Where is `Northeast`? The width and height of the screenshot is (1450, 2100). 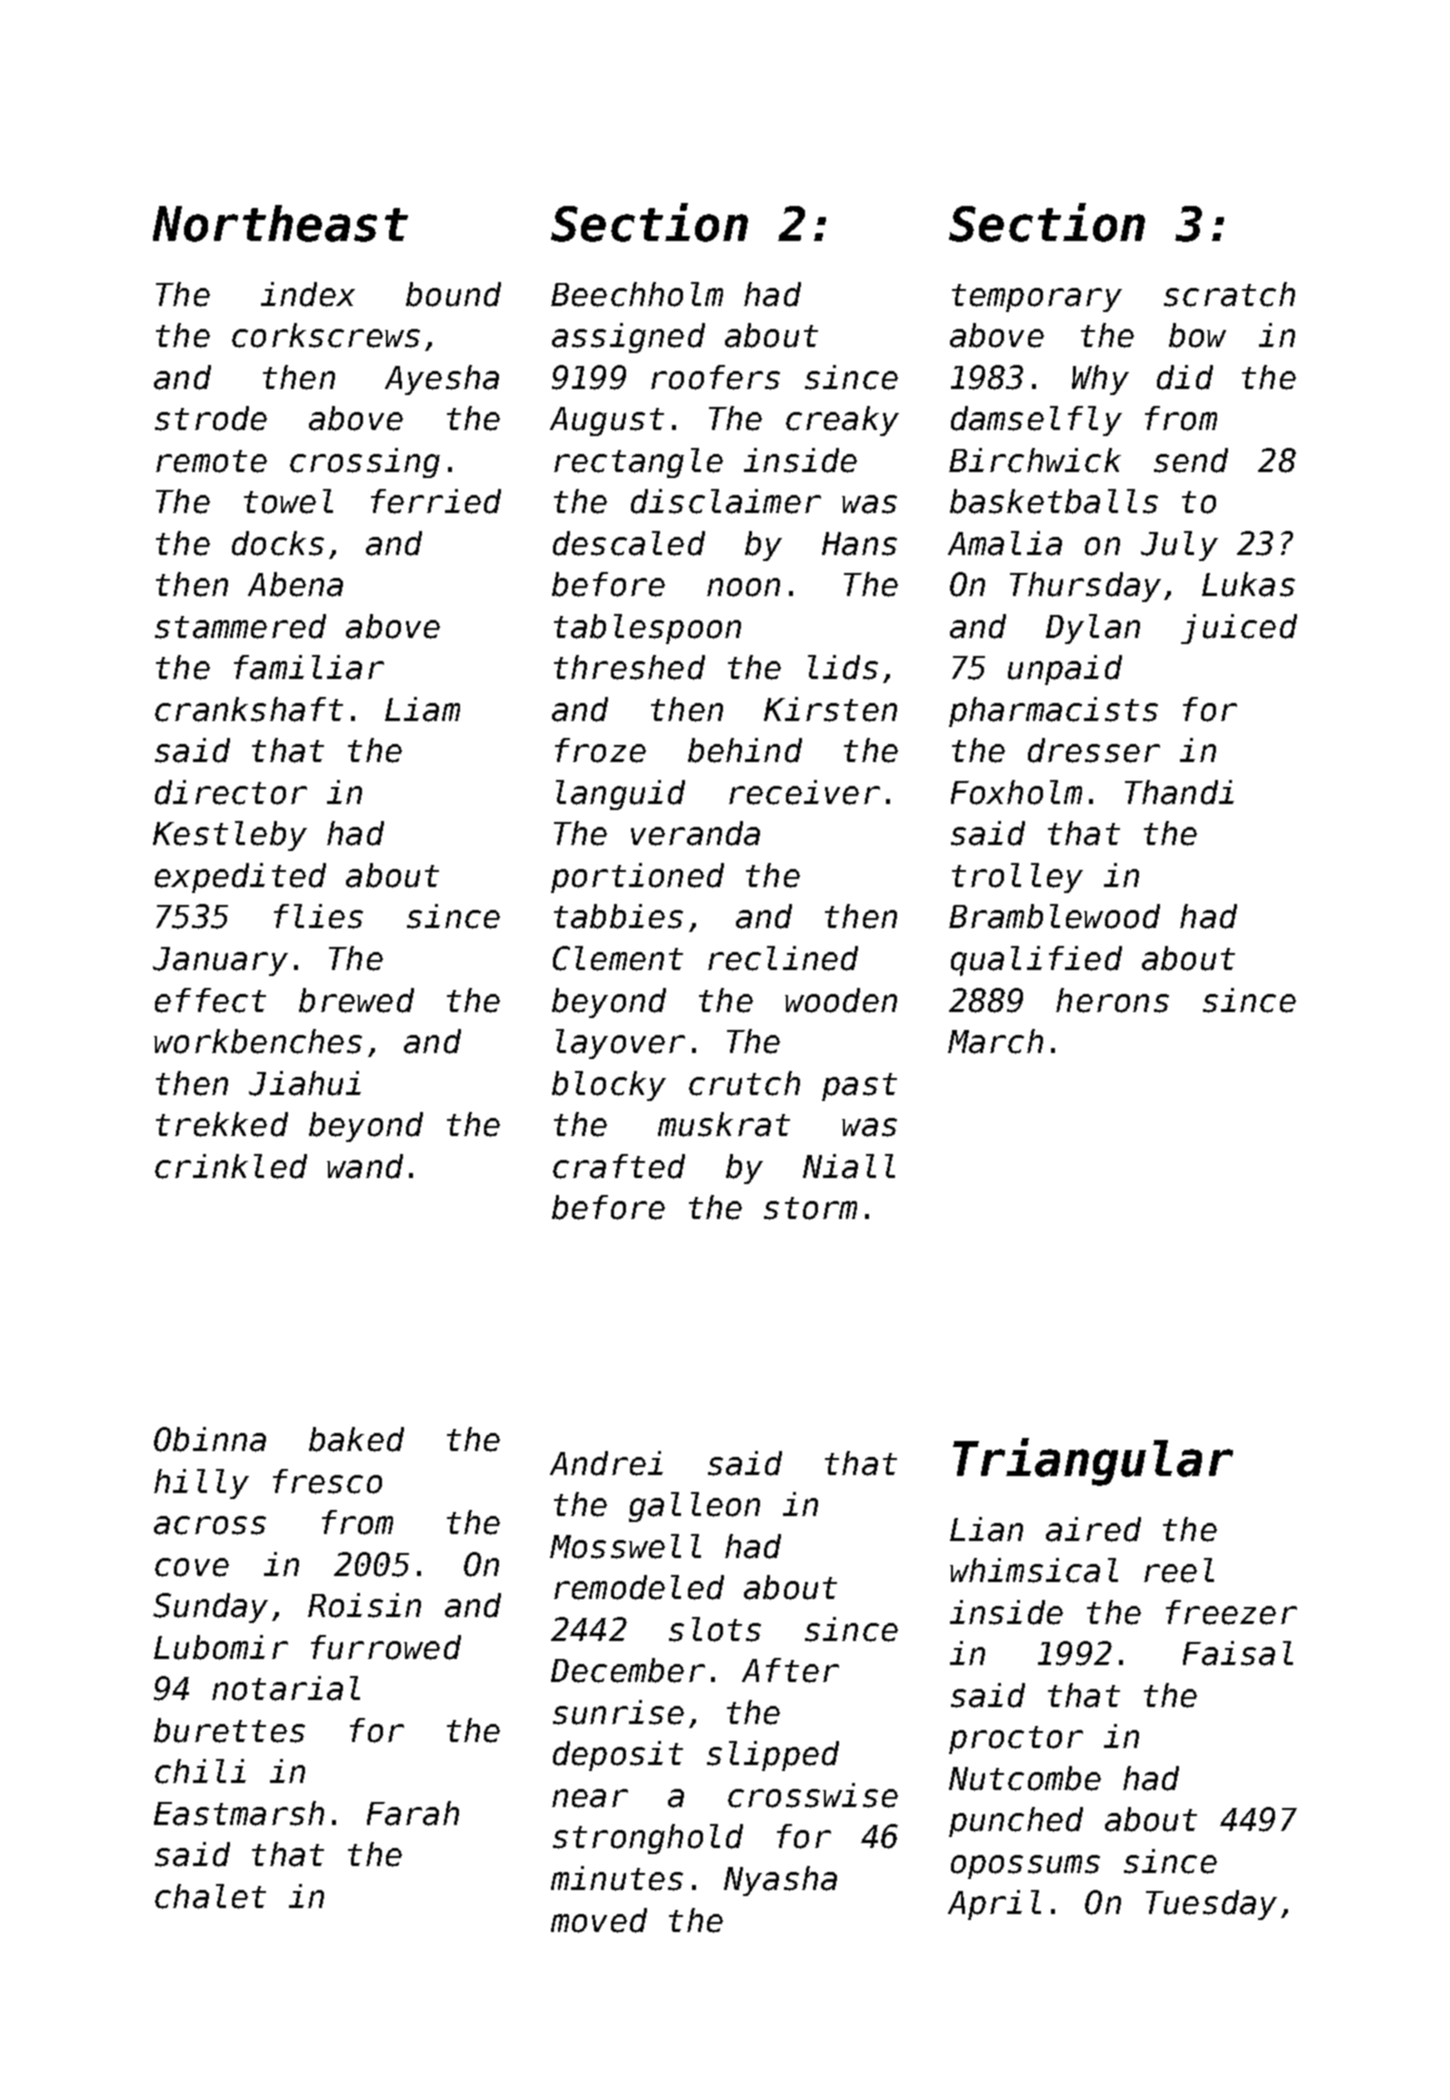 Northeast is located at coordinates (280, 223).
